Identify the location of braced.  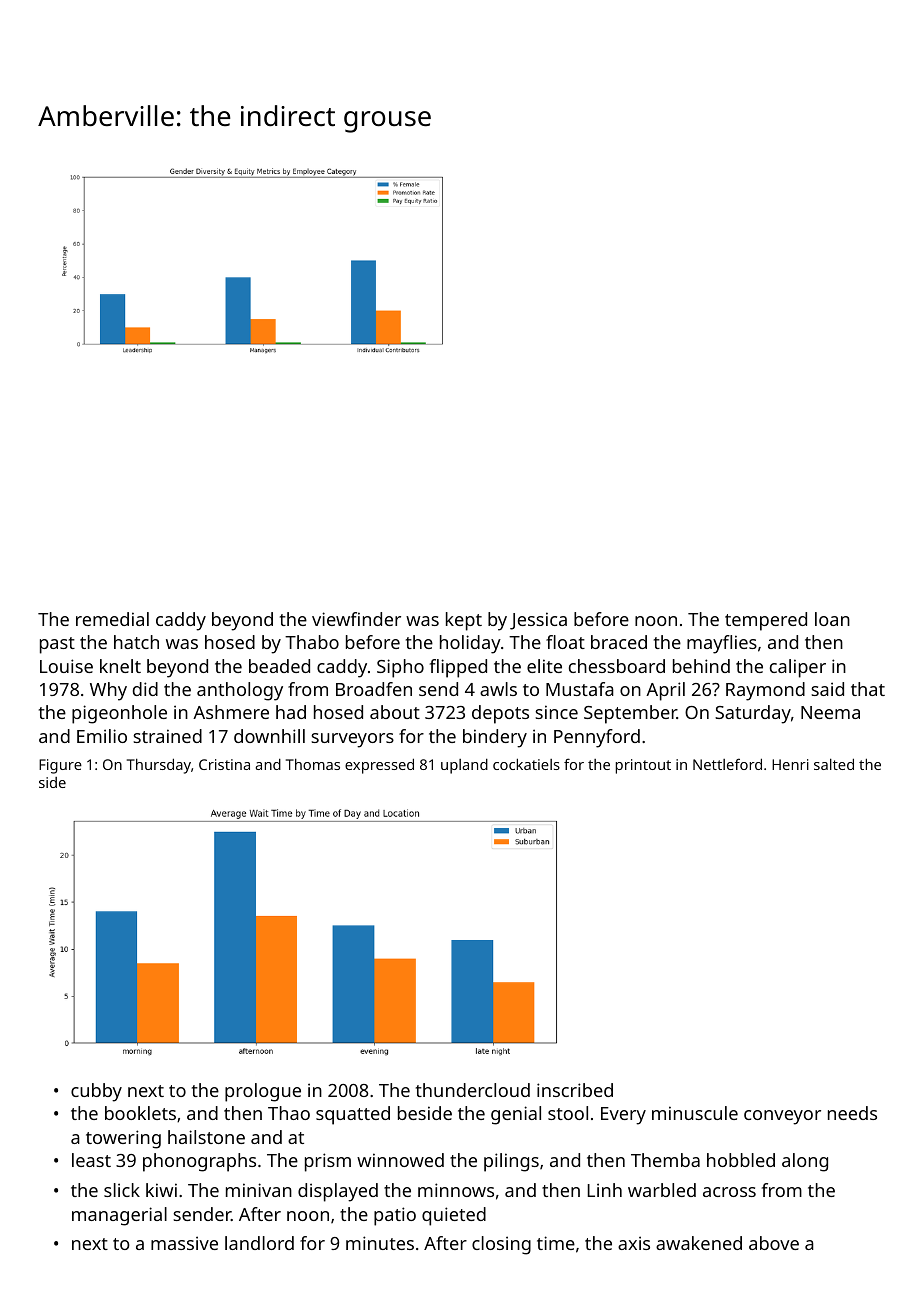
(619, 642).
